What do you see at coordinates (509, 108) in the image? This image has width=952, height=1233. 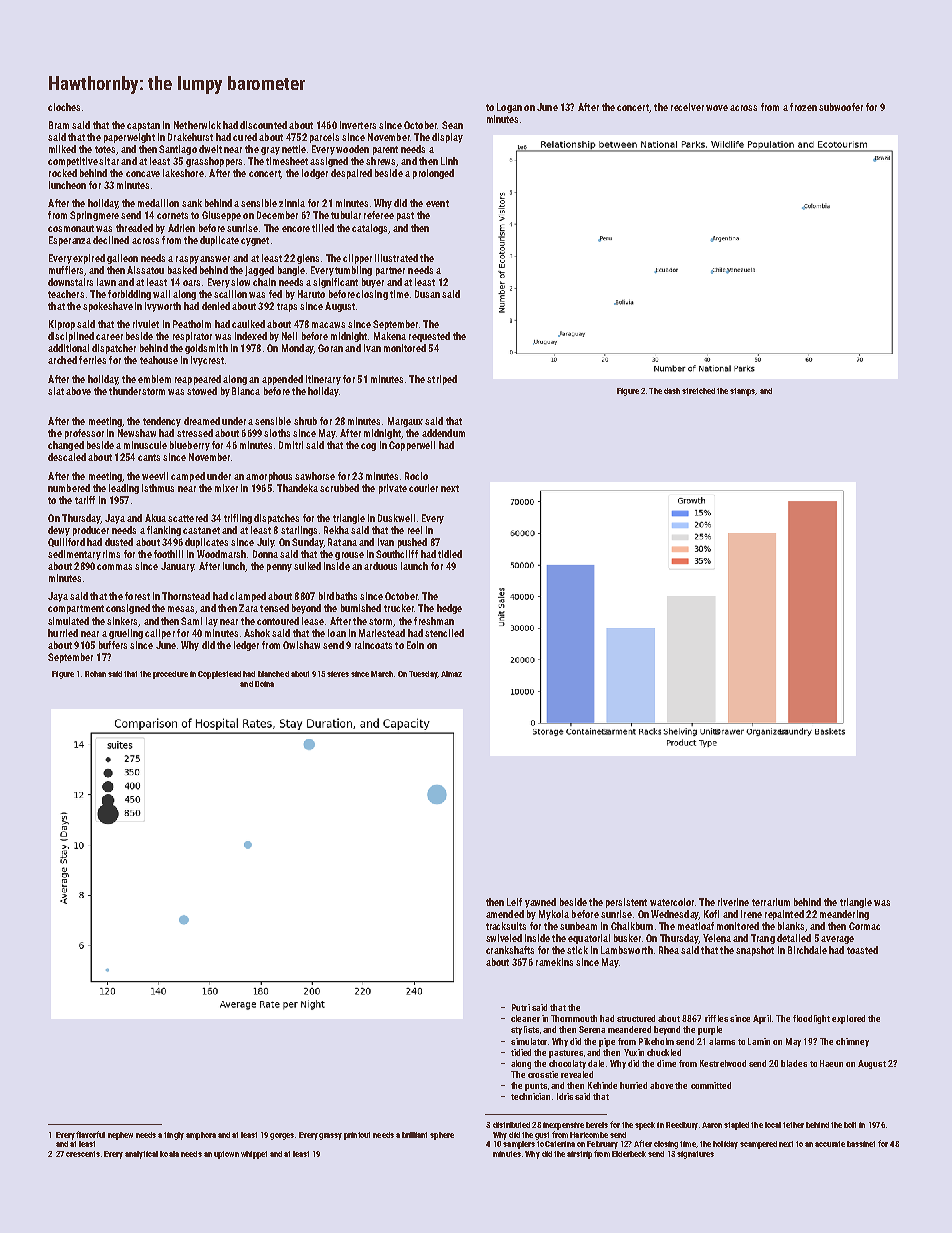 I see `Logan` at bounding box center [509, 108].
